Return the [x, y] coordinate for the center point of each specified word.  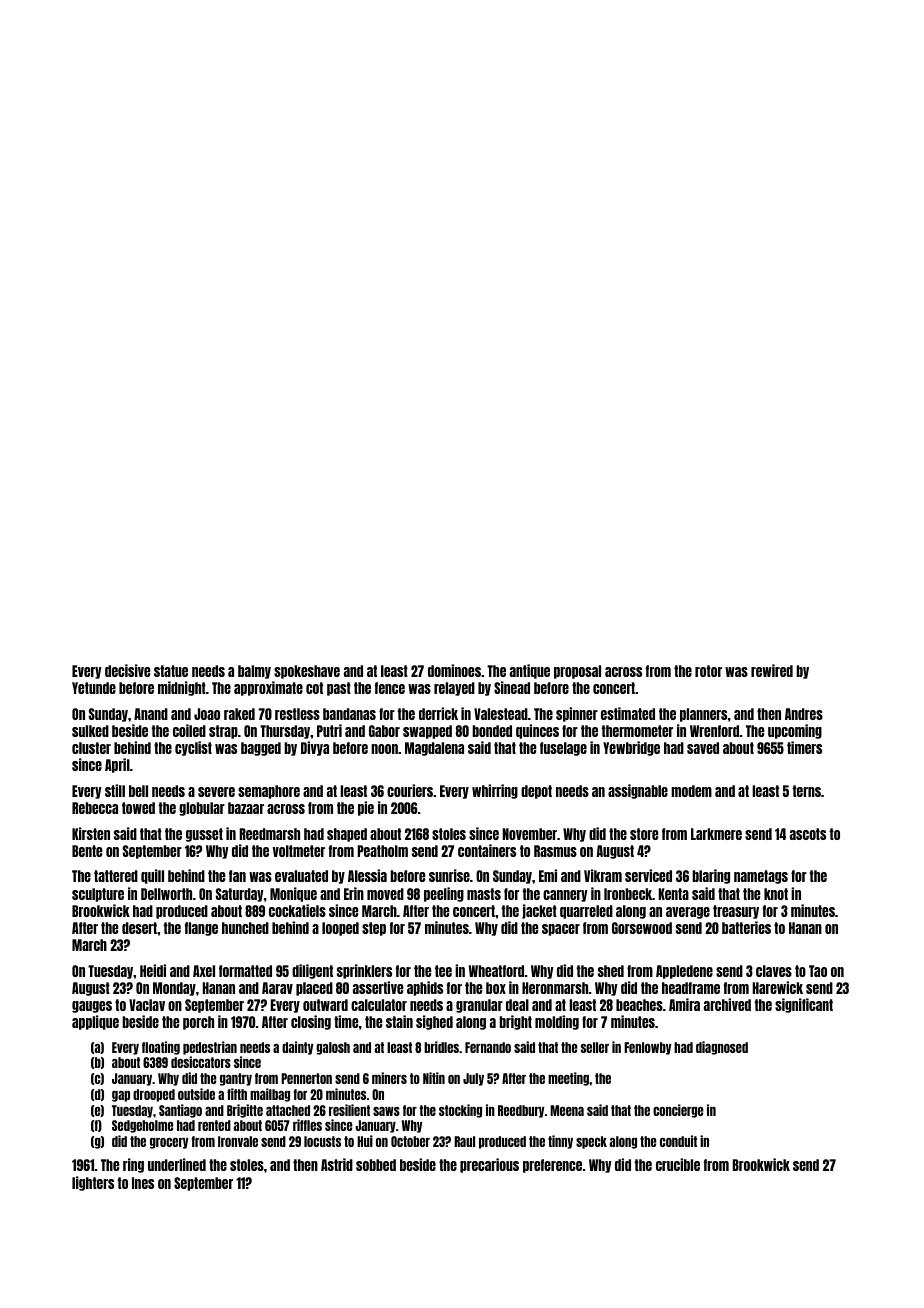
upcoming [795, 731]
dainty [298, 1048]
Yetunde [94, 688]
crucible [678, 1164]
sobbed [376, 1165]
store [644, 834]
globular [202, 809]
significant [804, 1005]
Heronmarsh [555, 988]
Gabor [384, 731]
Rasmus [555, 851]
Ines [143, 1183]
